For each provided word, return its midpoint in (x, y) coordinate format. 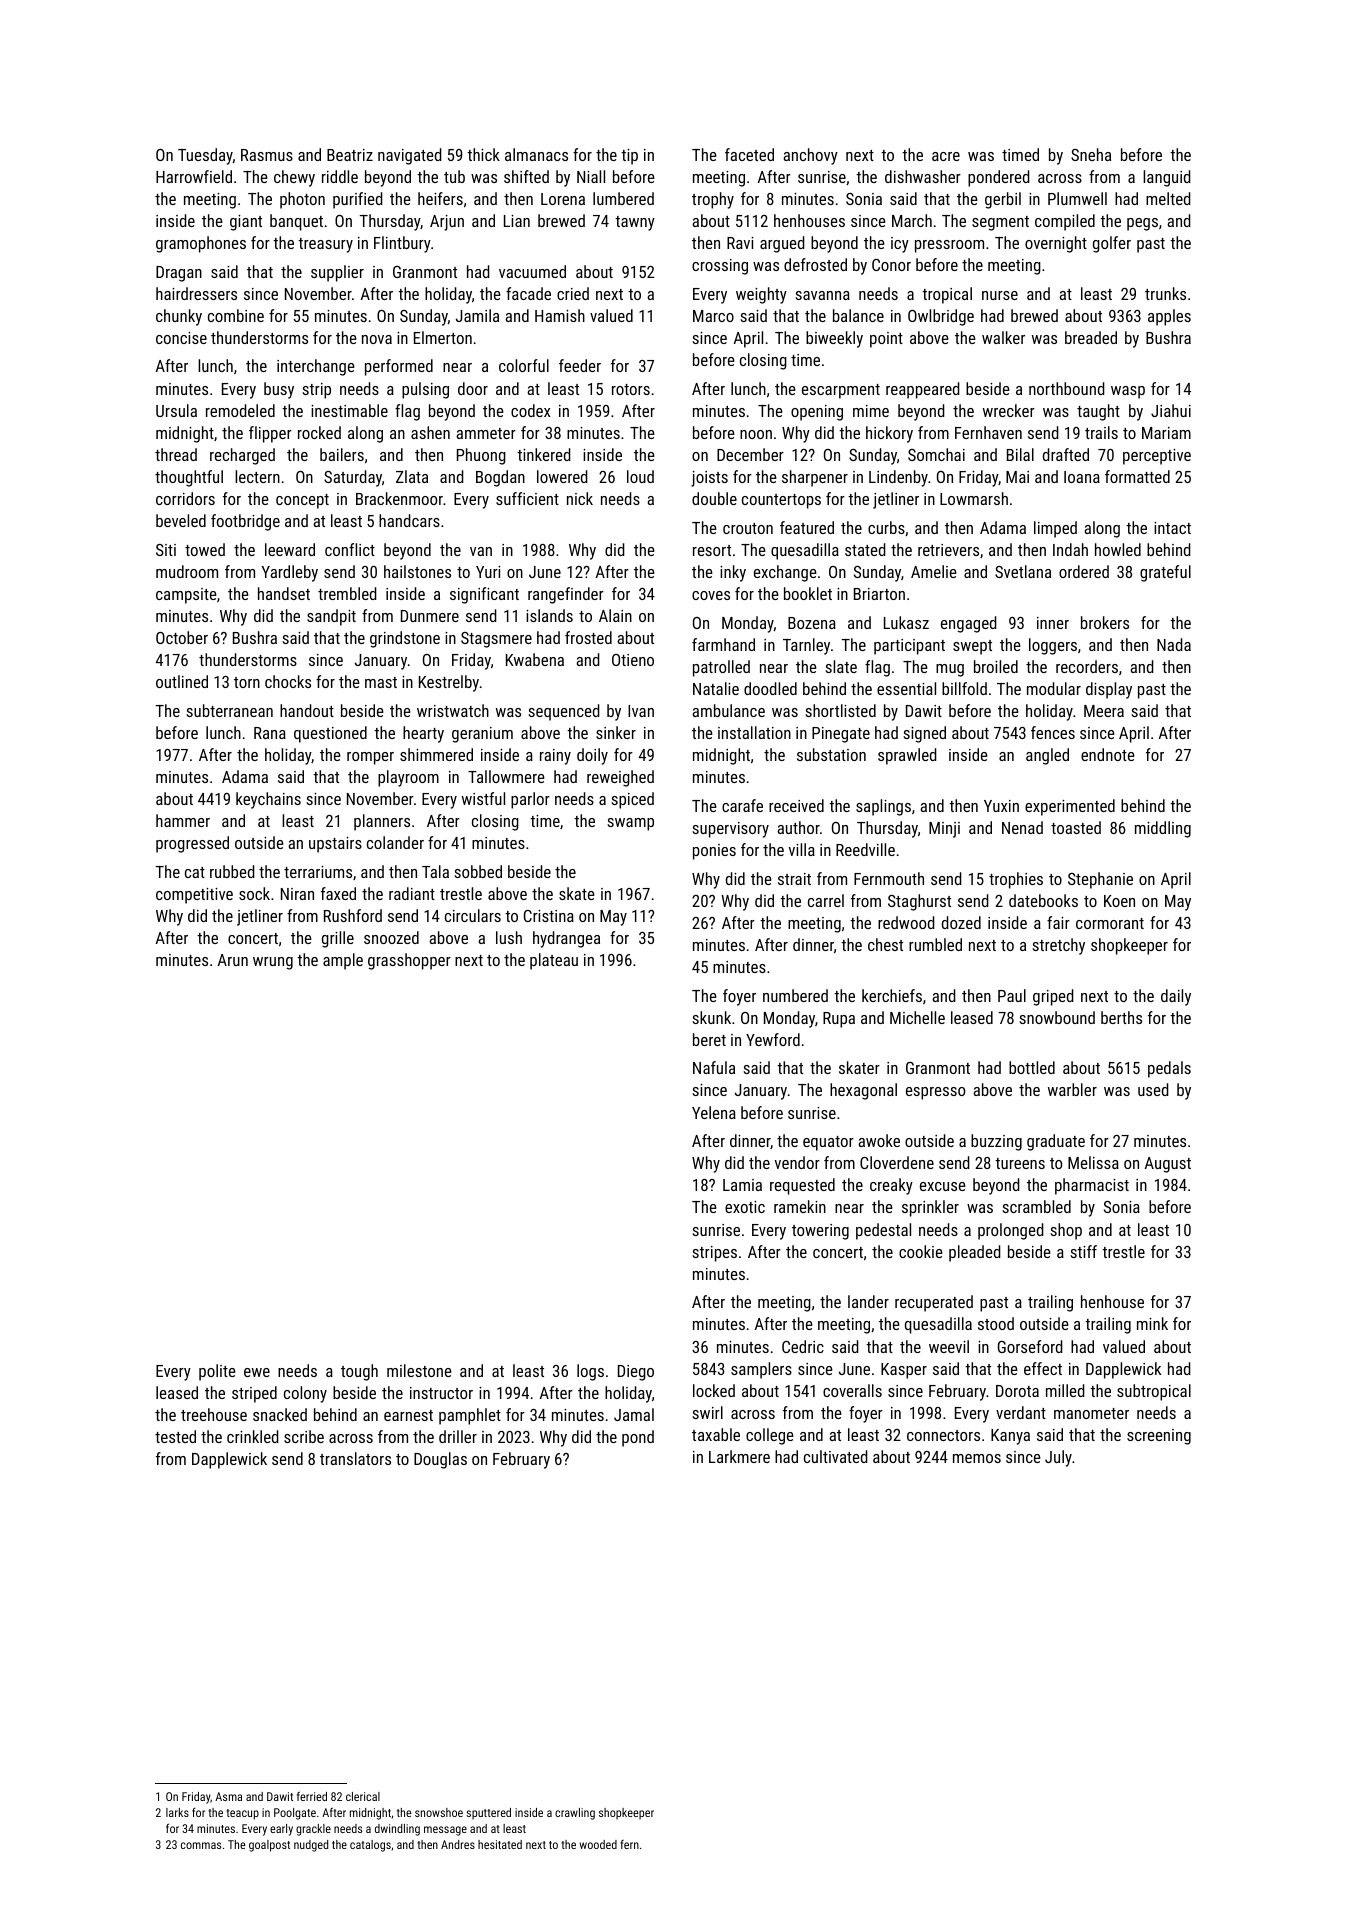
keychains (268, 800)
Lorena (563, 199)
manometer (1091, 1413)
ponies (714, 852)
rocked (319, 432)
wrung (273, 963)
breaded (1091, 337)
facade (528, 293)
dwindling (397, 1830)
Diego (636, 1373)
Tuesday (205, 156)
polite (217, 1372)
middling (1163, 829)
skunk (711, 1017)
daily (1176, 997)
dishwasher (923, 176)
